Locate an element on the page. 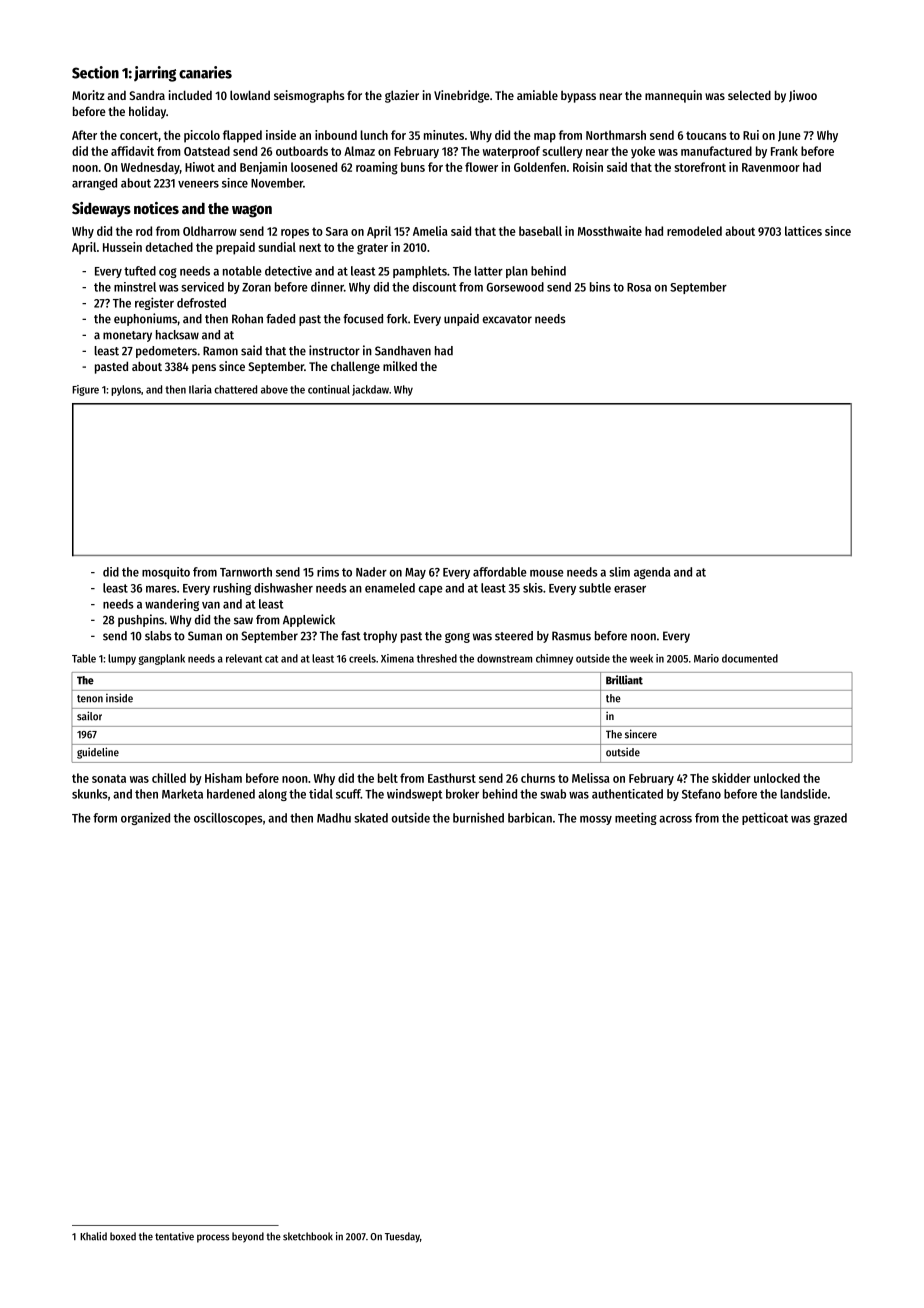 The image size is (924, 1308). rushing is located at coordinates (232, 589).
